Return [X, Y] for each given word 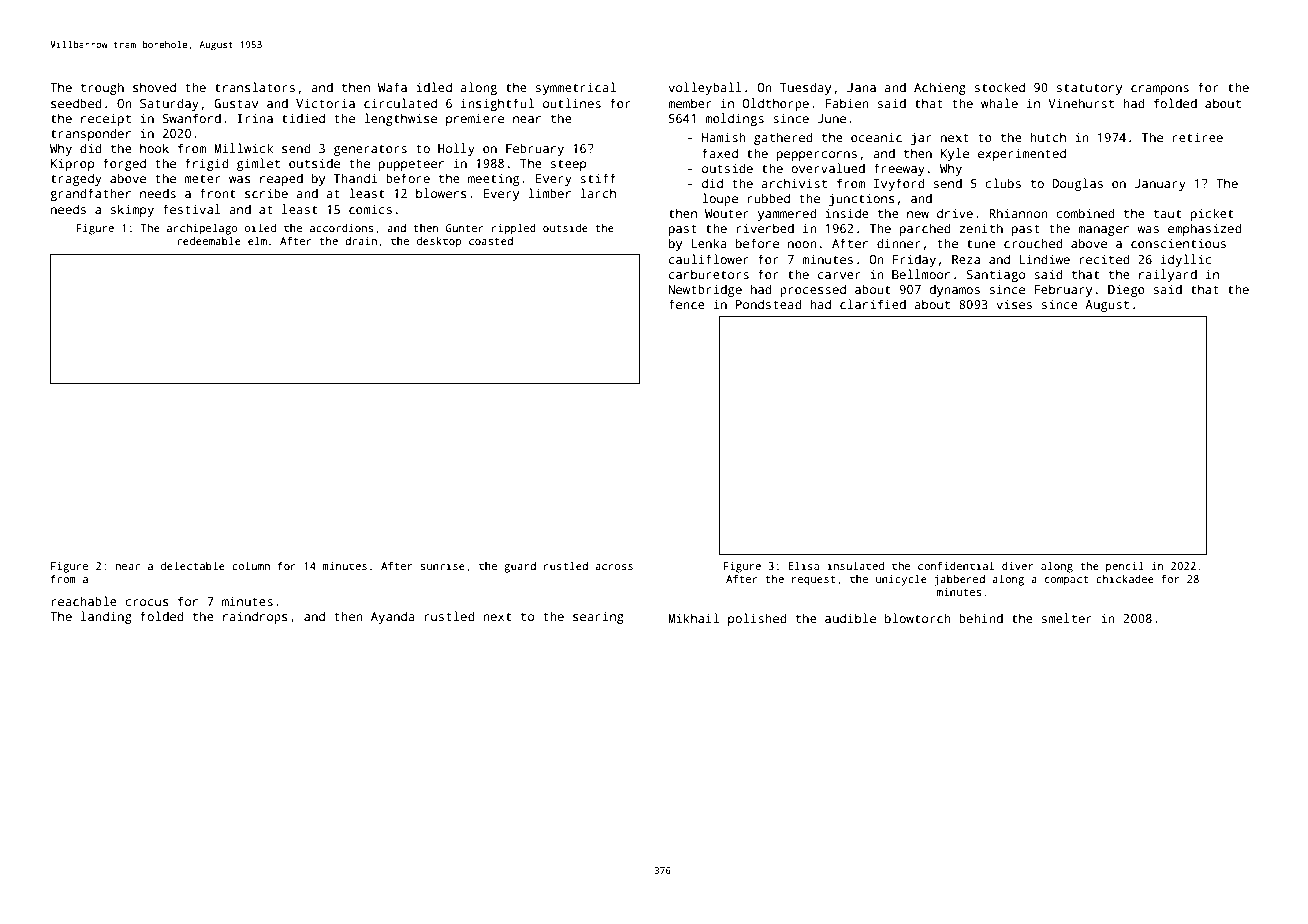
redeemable [209, 240]
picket [1212, 214]
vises [1014, 304]
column [251, 565]
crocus [147, 602]
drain [361, 241]
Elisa [803, 565]
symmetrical [576, 88]
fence [687, 304]
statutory [1089, 89]
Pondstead [769, 304]
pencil [1125, 567]
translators [255, 87]
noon [802, 244]
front [217, 193]
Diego [1126, 290]
